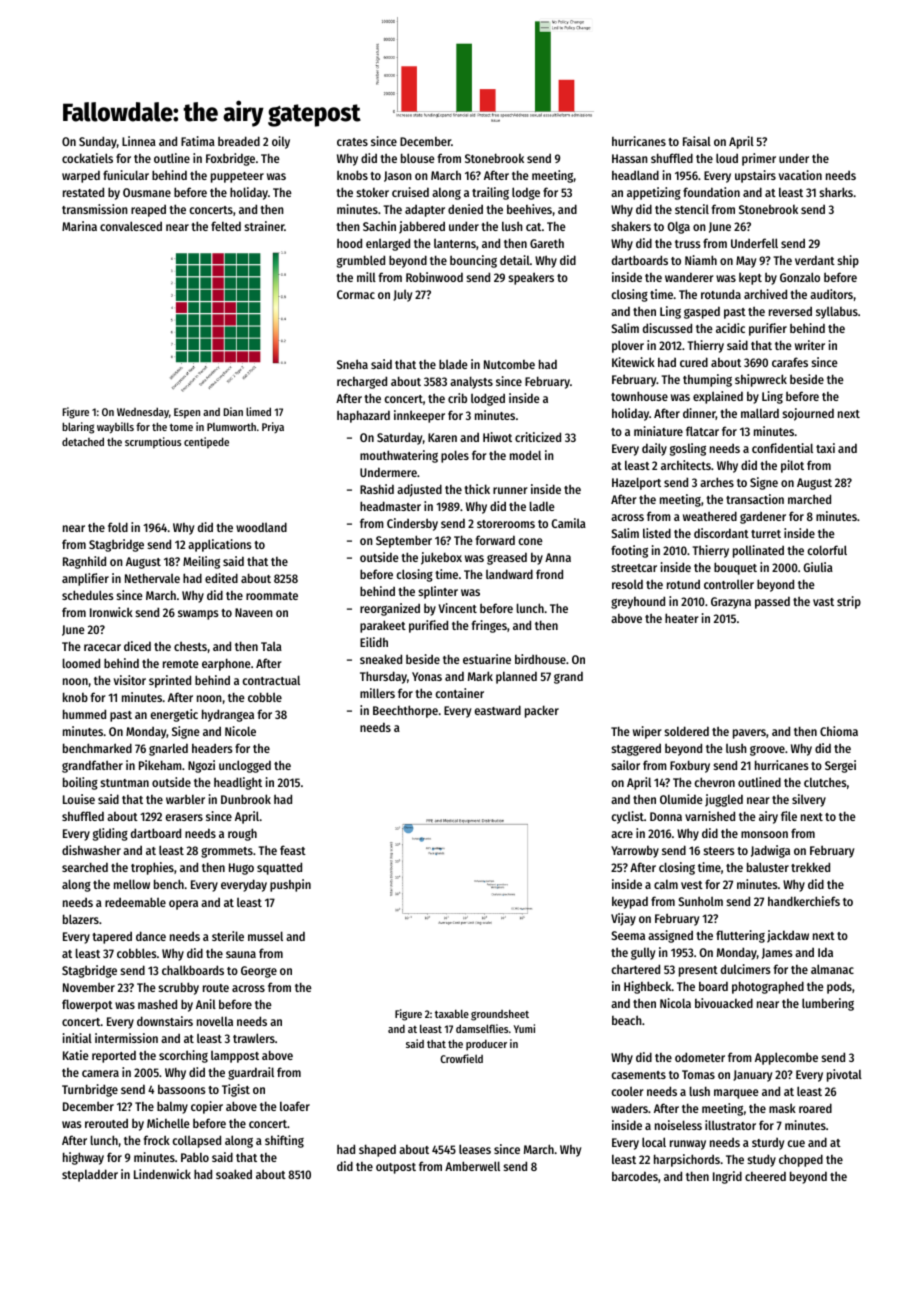 The width and height of the image is (924, 1308). I want to click on shakers, so click(631, 226).
